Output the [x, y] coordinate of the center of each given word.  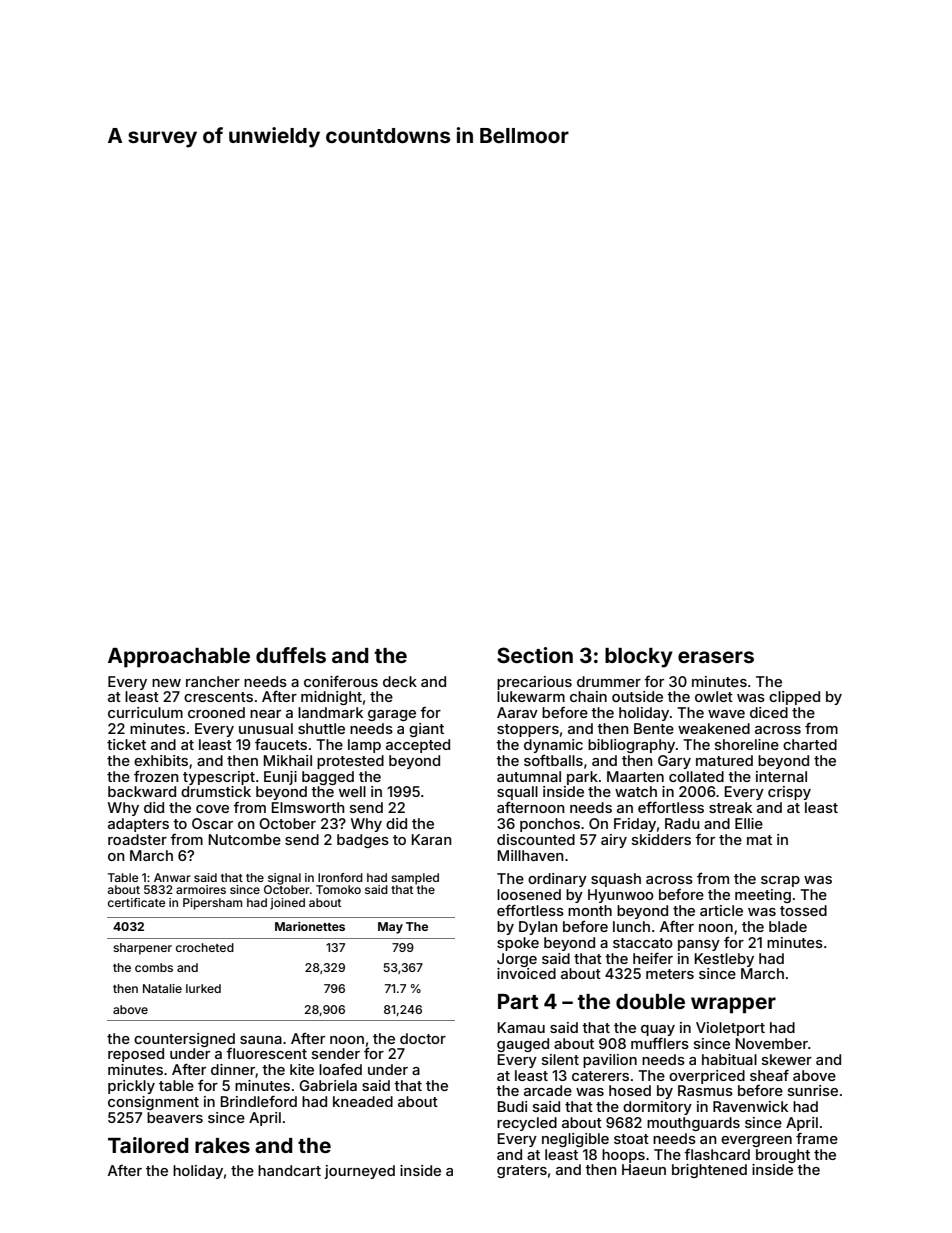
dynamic [553, 746]
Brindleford [259, 1101]
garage [392, 715]
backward [142, 791]
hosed [630, 1090]
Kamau [521, 1027]
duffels [291, 655]
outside [637, 696]
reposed [136, 1055]
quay [658, 1030]
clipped [794, 698]
